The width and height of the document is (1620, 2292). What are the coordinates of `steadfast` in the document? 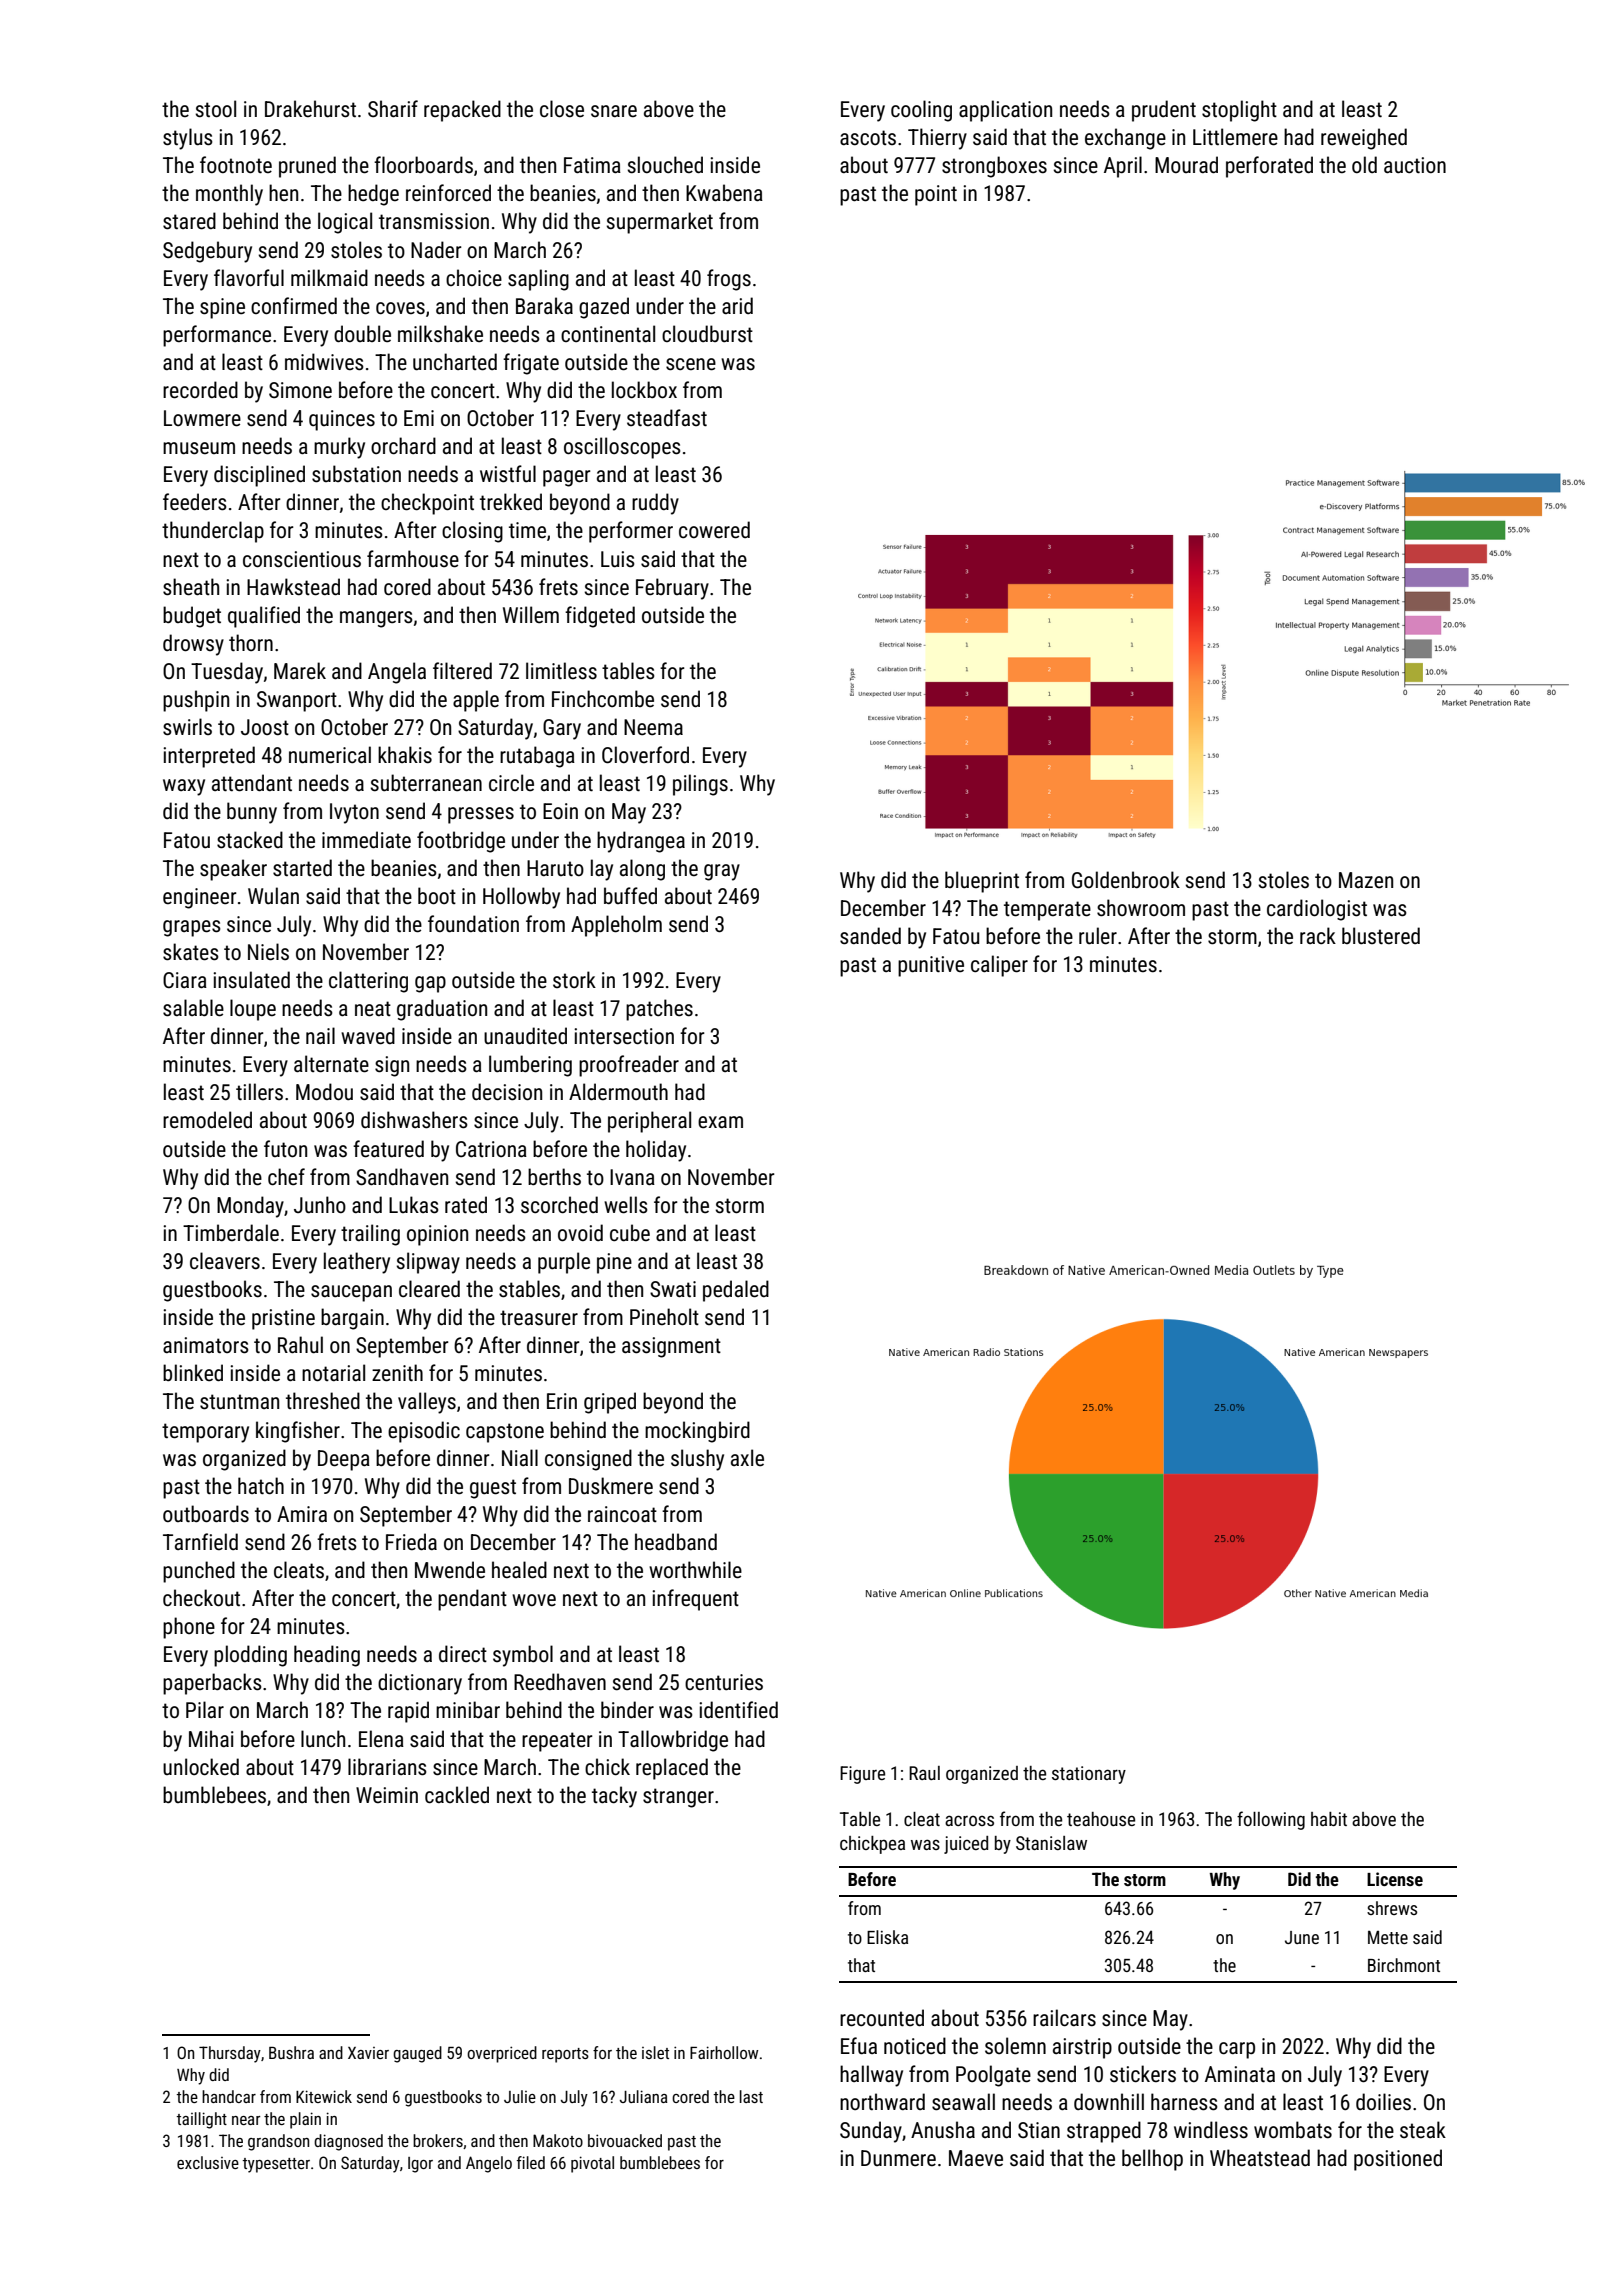 It's located at (667, 417).
